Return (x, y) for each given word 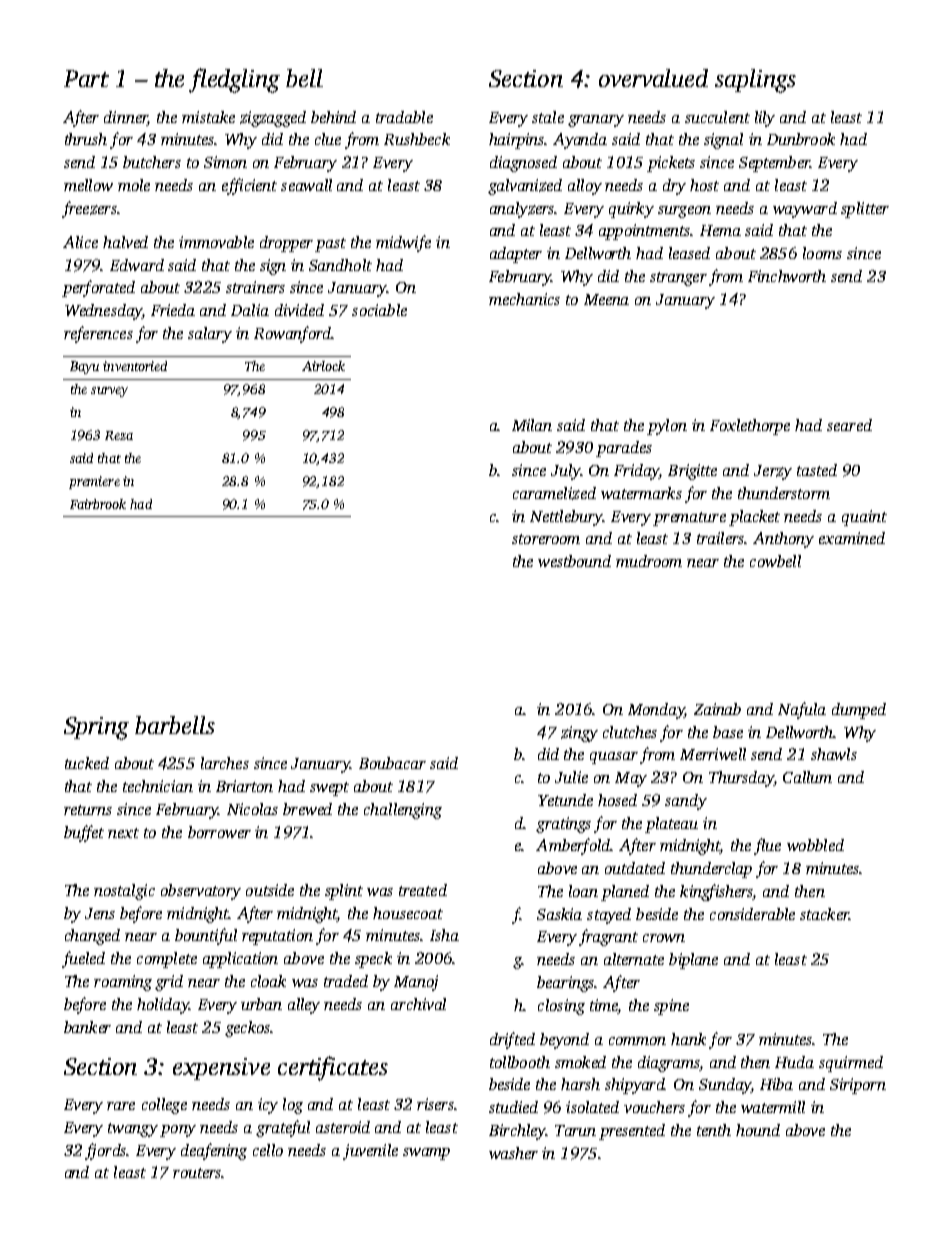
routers (197, 1173)
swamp (426, 1154)
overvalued (653, 78)
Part (86, 78)
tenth (714, 1130)
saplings (755, 81)
